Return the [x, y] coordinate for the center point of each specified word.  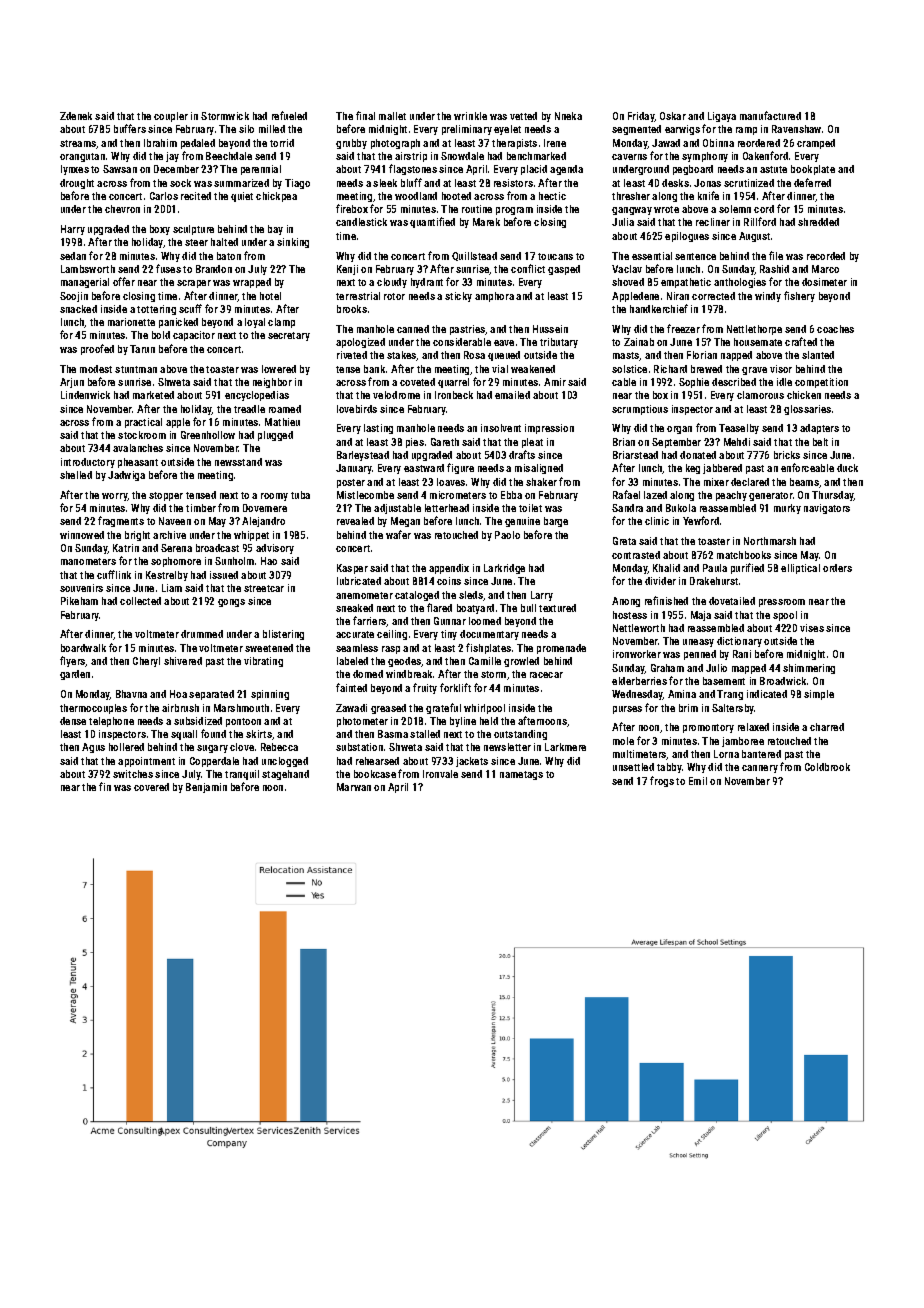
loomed [485, 621]
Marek [486, 222]
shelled [76, 475]
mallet [392, 116]
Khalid [666, 568]
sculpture [193, 230]
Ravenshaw [796, 129]
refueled [289, 115]
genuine [522, 522]
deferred [812, 182]
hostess [630, 615]
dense [73, 721]
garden [75, 675]
